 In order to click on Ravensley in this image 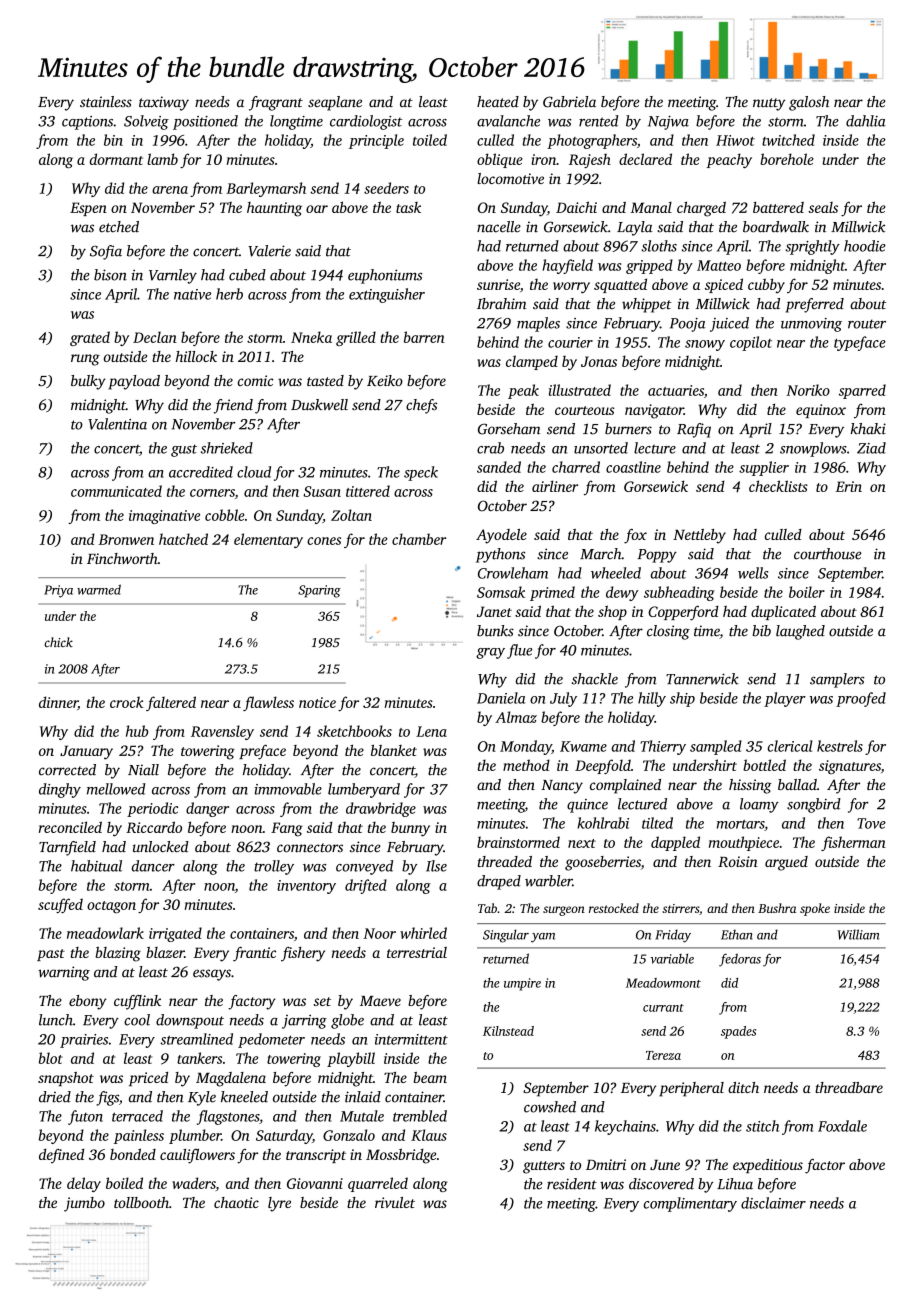, I will do `click(222, 732)`.
